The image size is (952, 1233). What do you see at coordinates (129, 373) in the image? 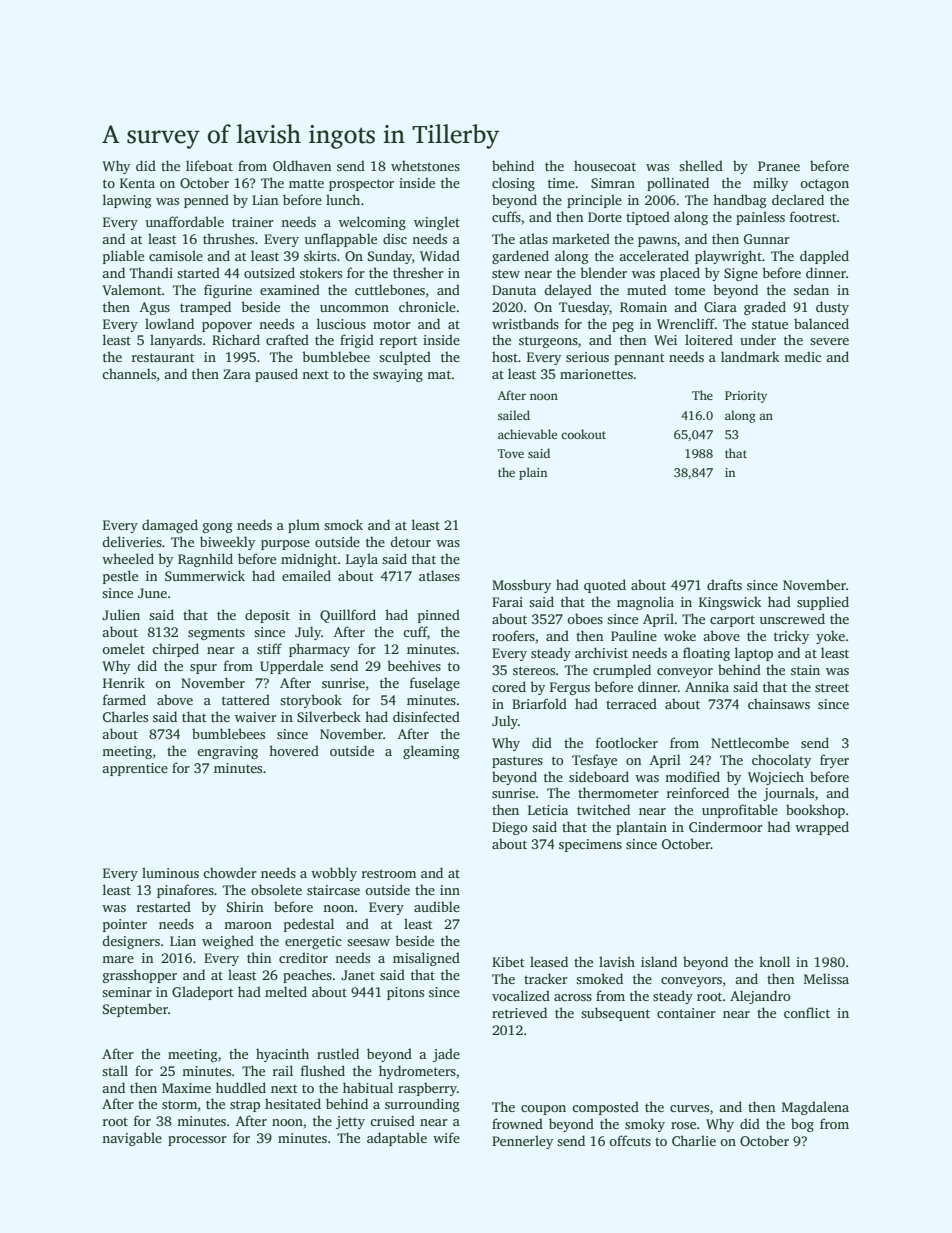
I see `channels` at bounding box center [129, 373].
